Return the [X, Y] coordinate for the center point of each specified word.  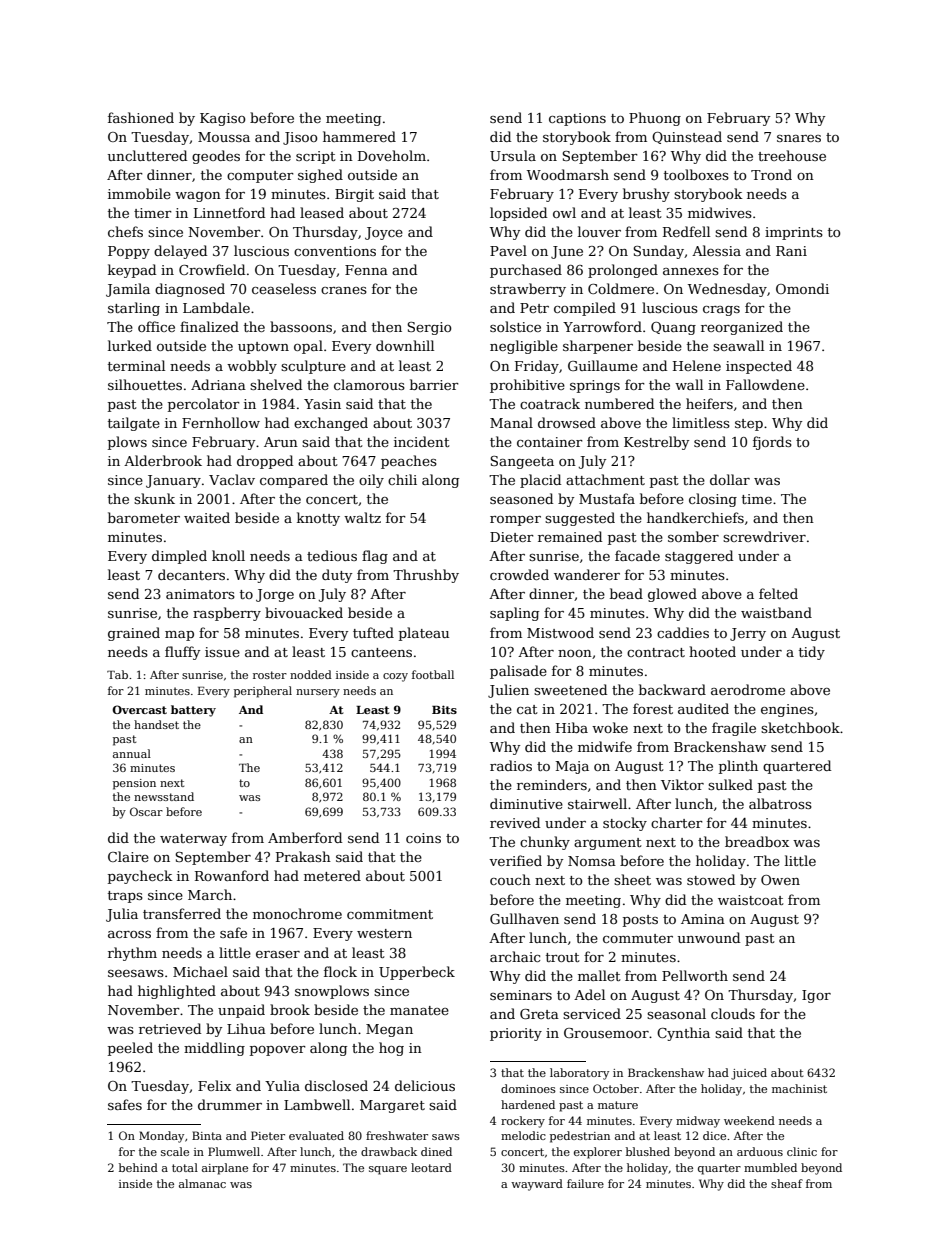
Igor [816, 996]
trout [563, 957]
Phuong [655, 119]
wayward [537, 1185]
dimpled [179, 557]
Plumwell [234, 1151]
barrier [434, 384]
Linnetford [229, 212]
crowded [519, 574]
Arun [281, 442]
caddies [683, 632]
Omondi [802, 288]
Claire [128, 856]
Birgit [354, 195]
